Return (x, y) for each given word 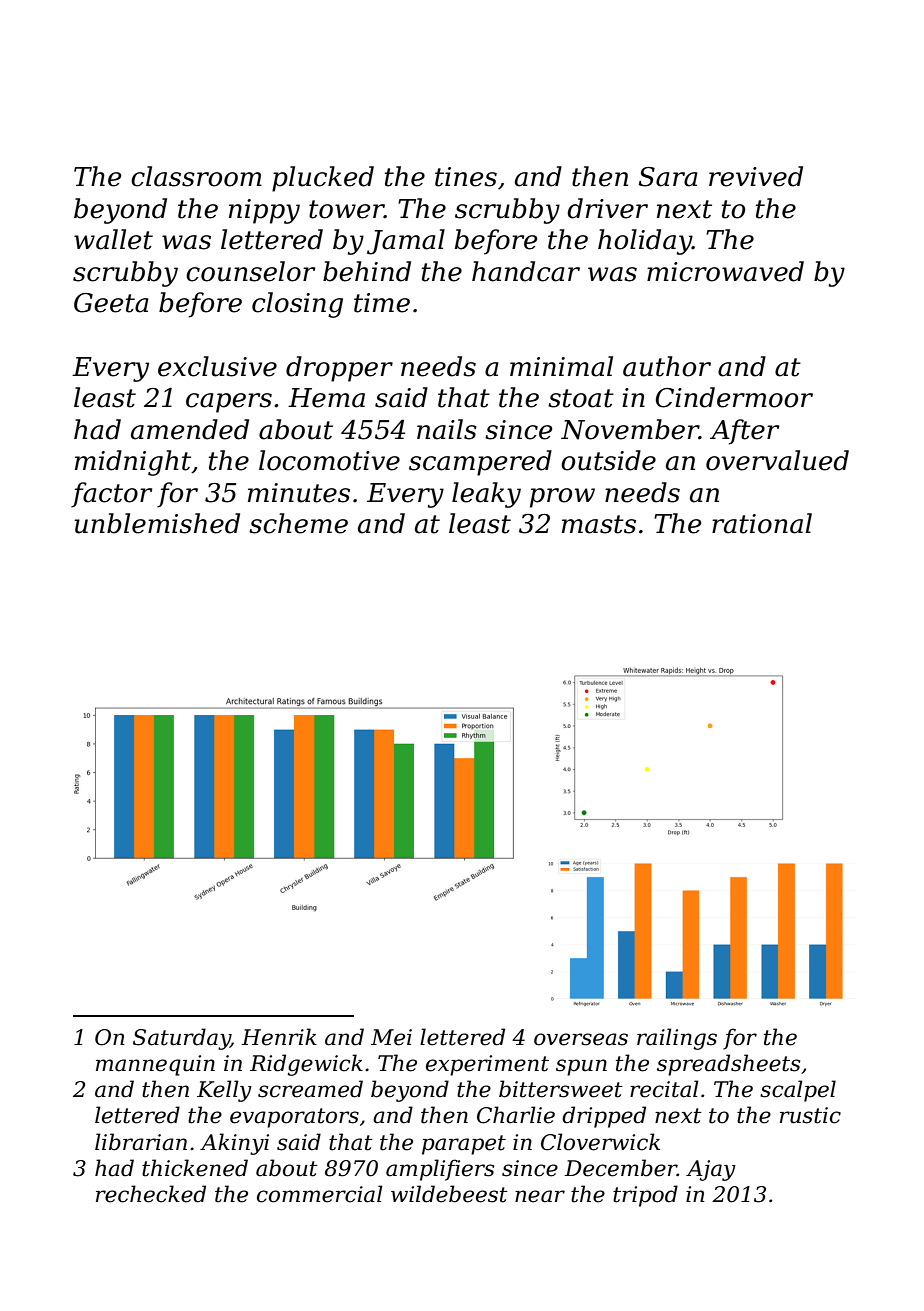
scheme (298, 523)
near (540, 1196)
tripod (645, 1196)
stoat (581, 398)
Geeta (111, 303)
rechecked (151, 1194)
